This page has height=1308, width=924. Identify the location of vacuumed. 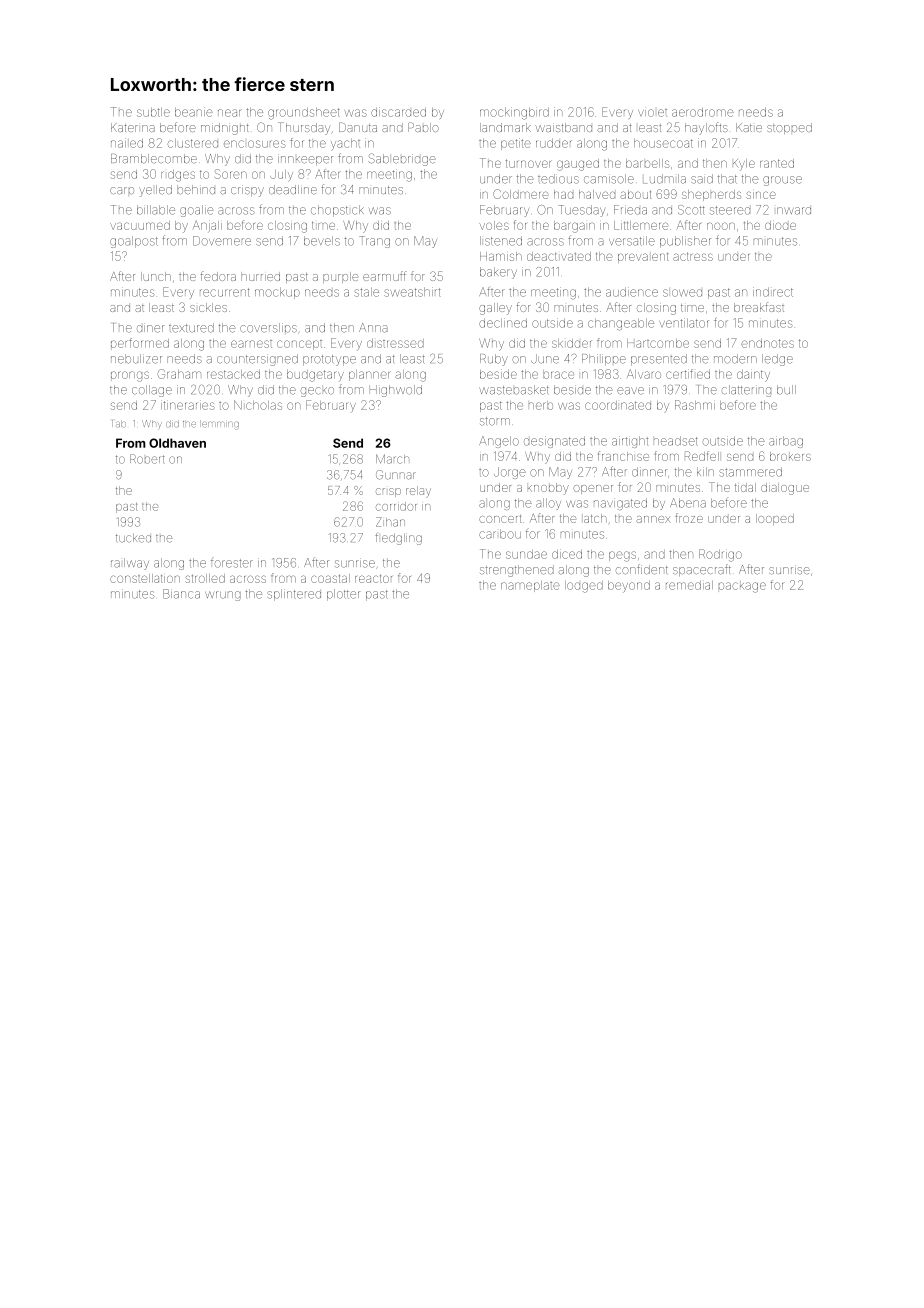
(140, 225).
